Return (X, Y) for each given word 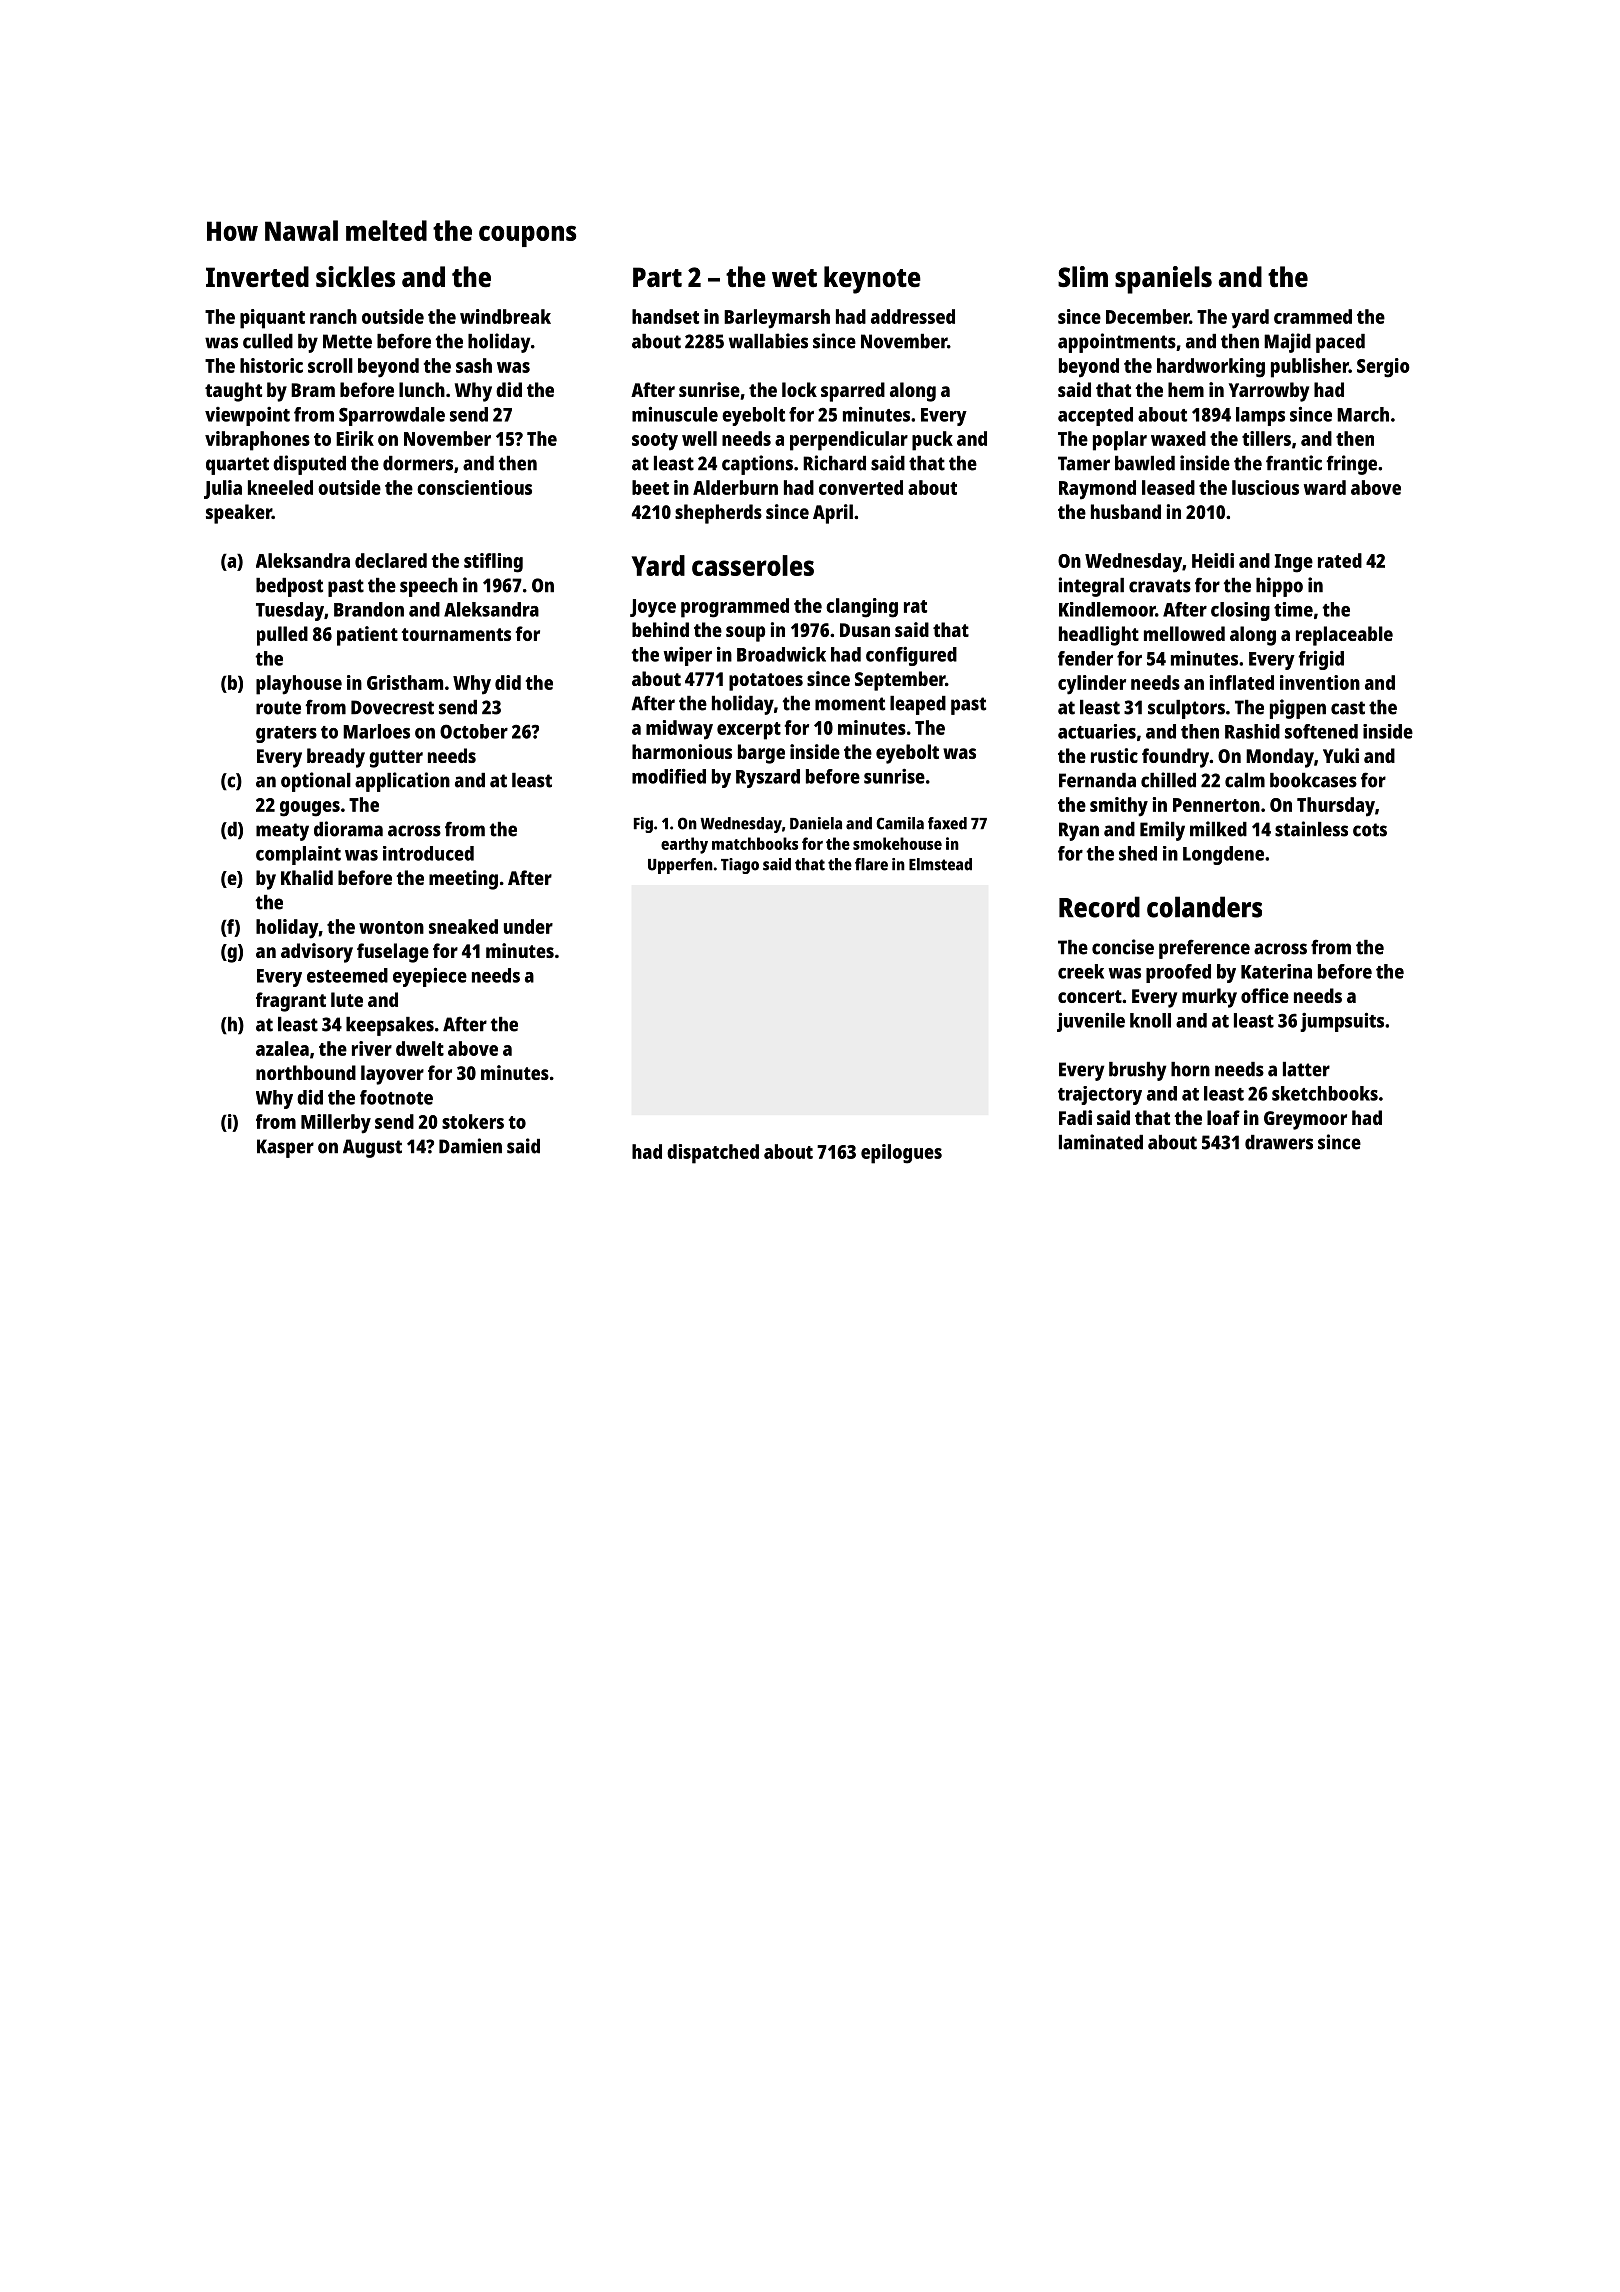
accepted (1095, 416)
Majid (1287, 343)
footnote (396, 1097)
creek (1081, 971)
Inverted (257, 277)
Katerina (1276, 971)
